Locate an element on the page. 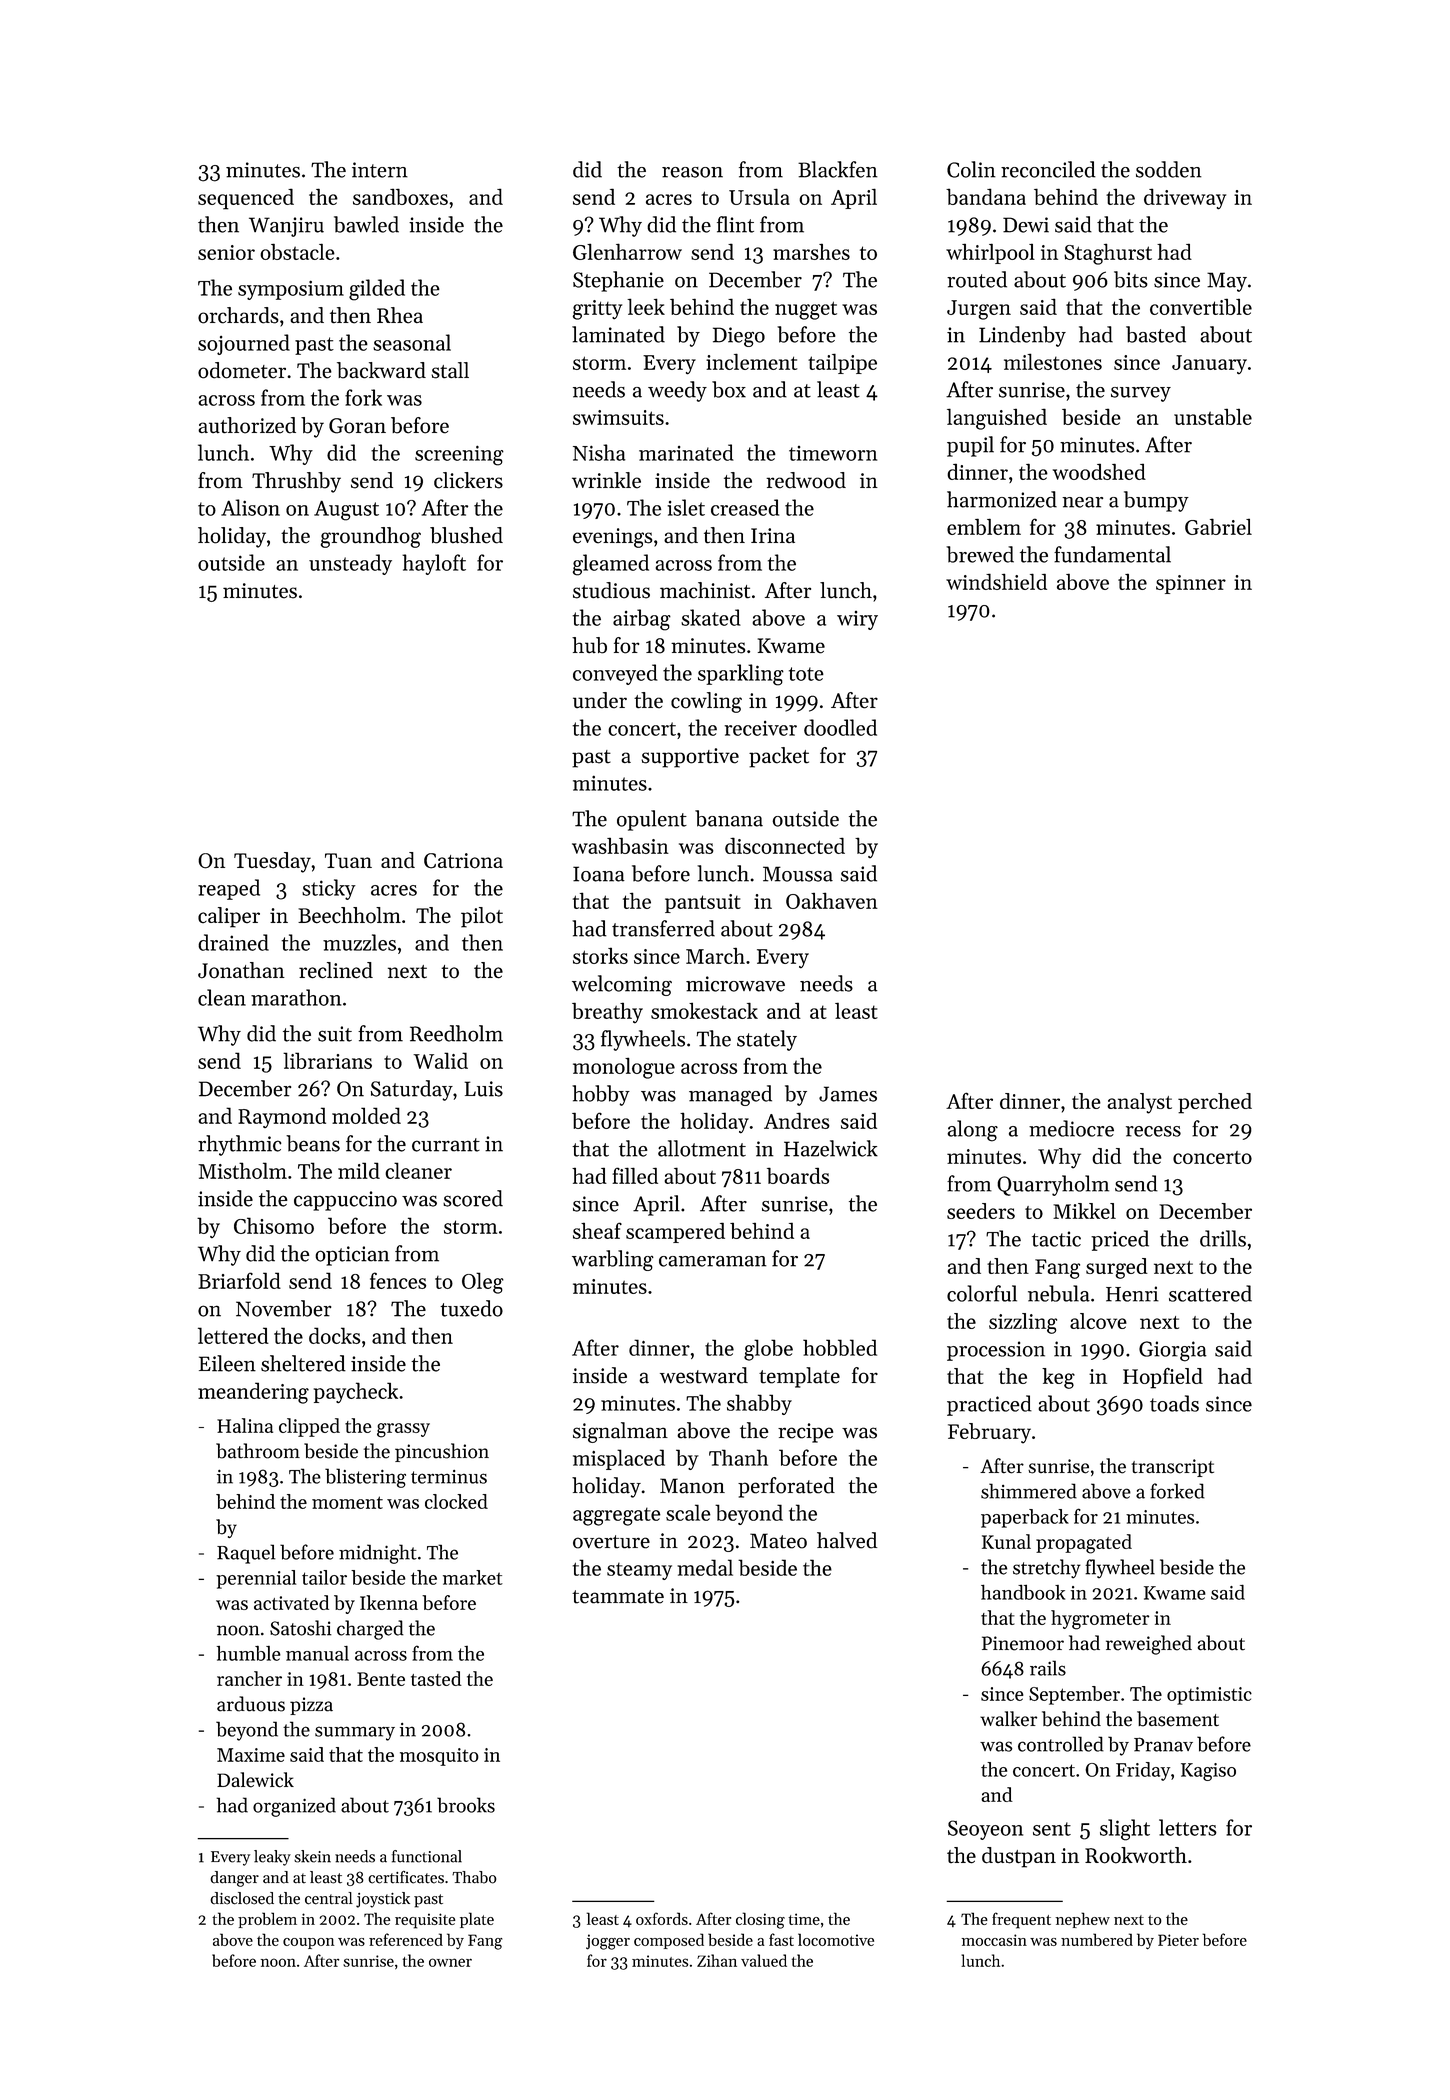 This image has height=2100, width=1450. handbook is located at coordinates (1023, 1592).
